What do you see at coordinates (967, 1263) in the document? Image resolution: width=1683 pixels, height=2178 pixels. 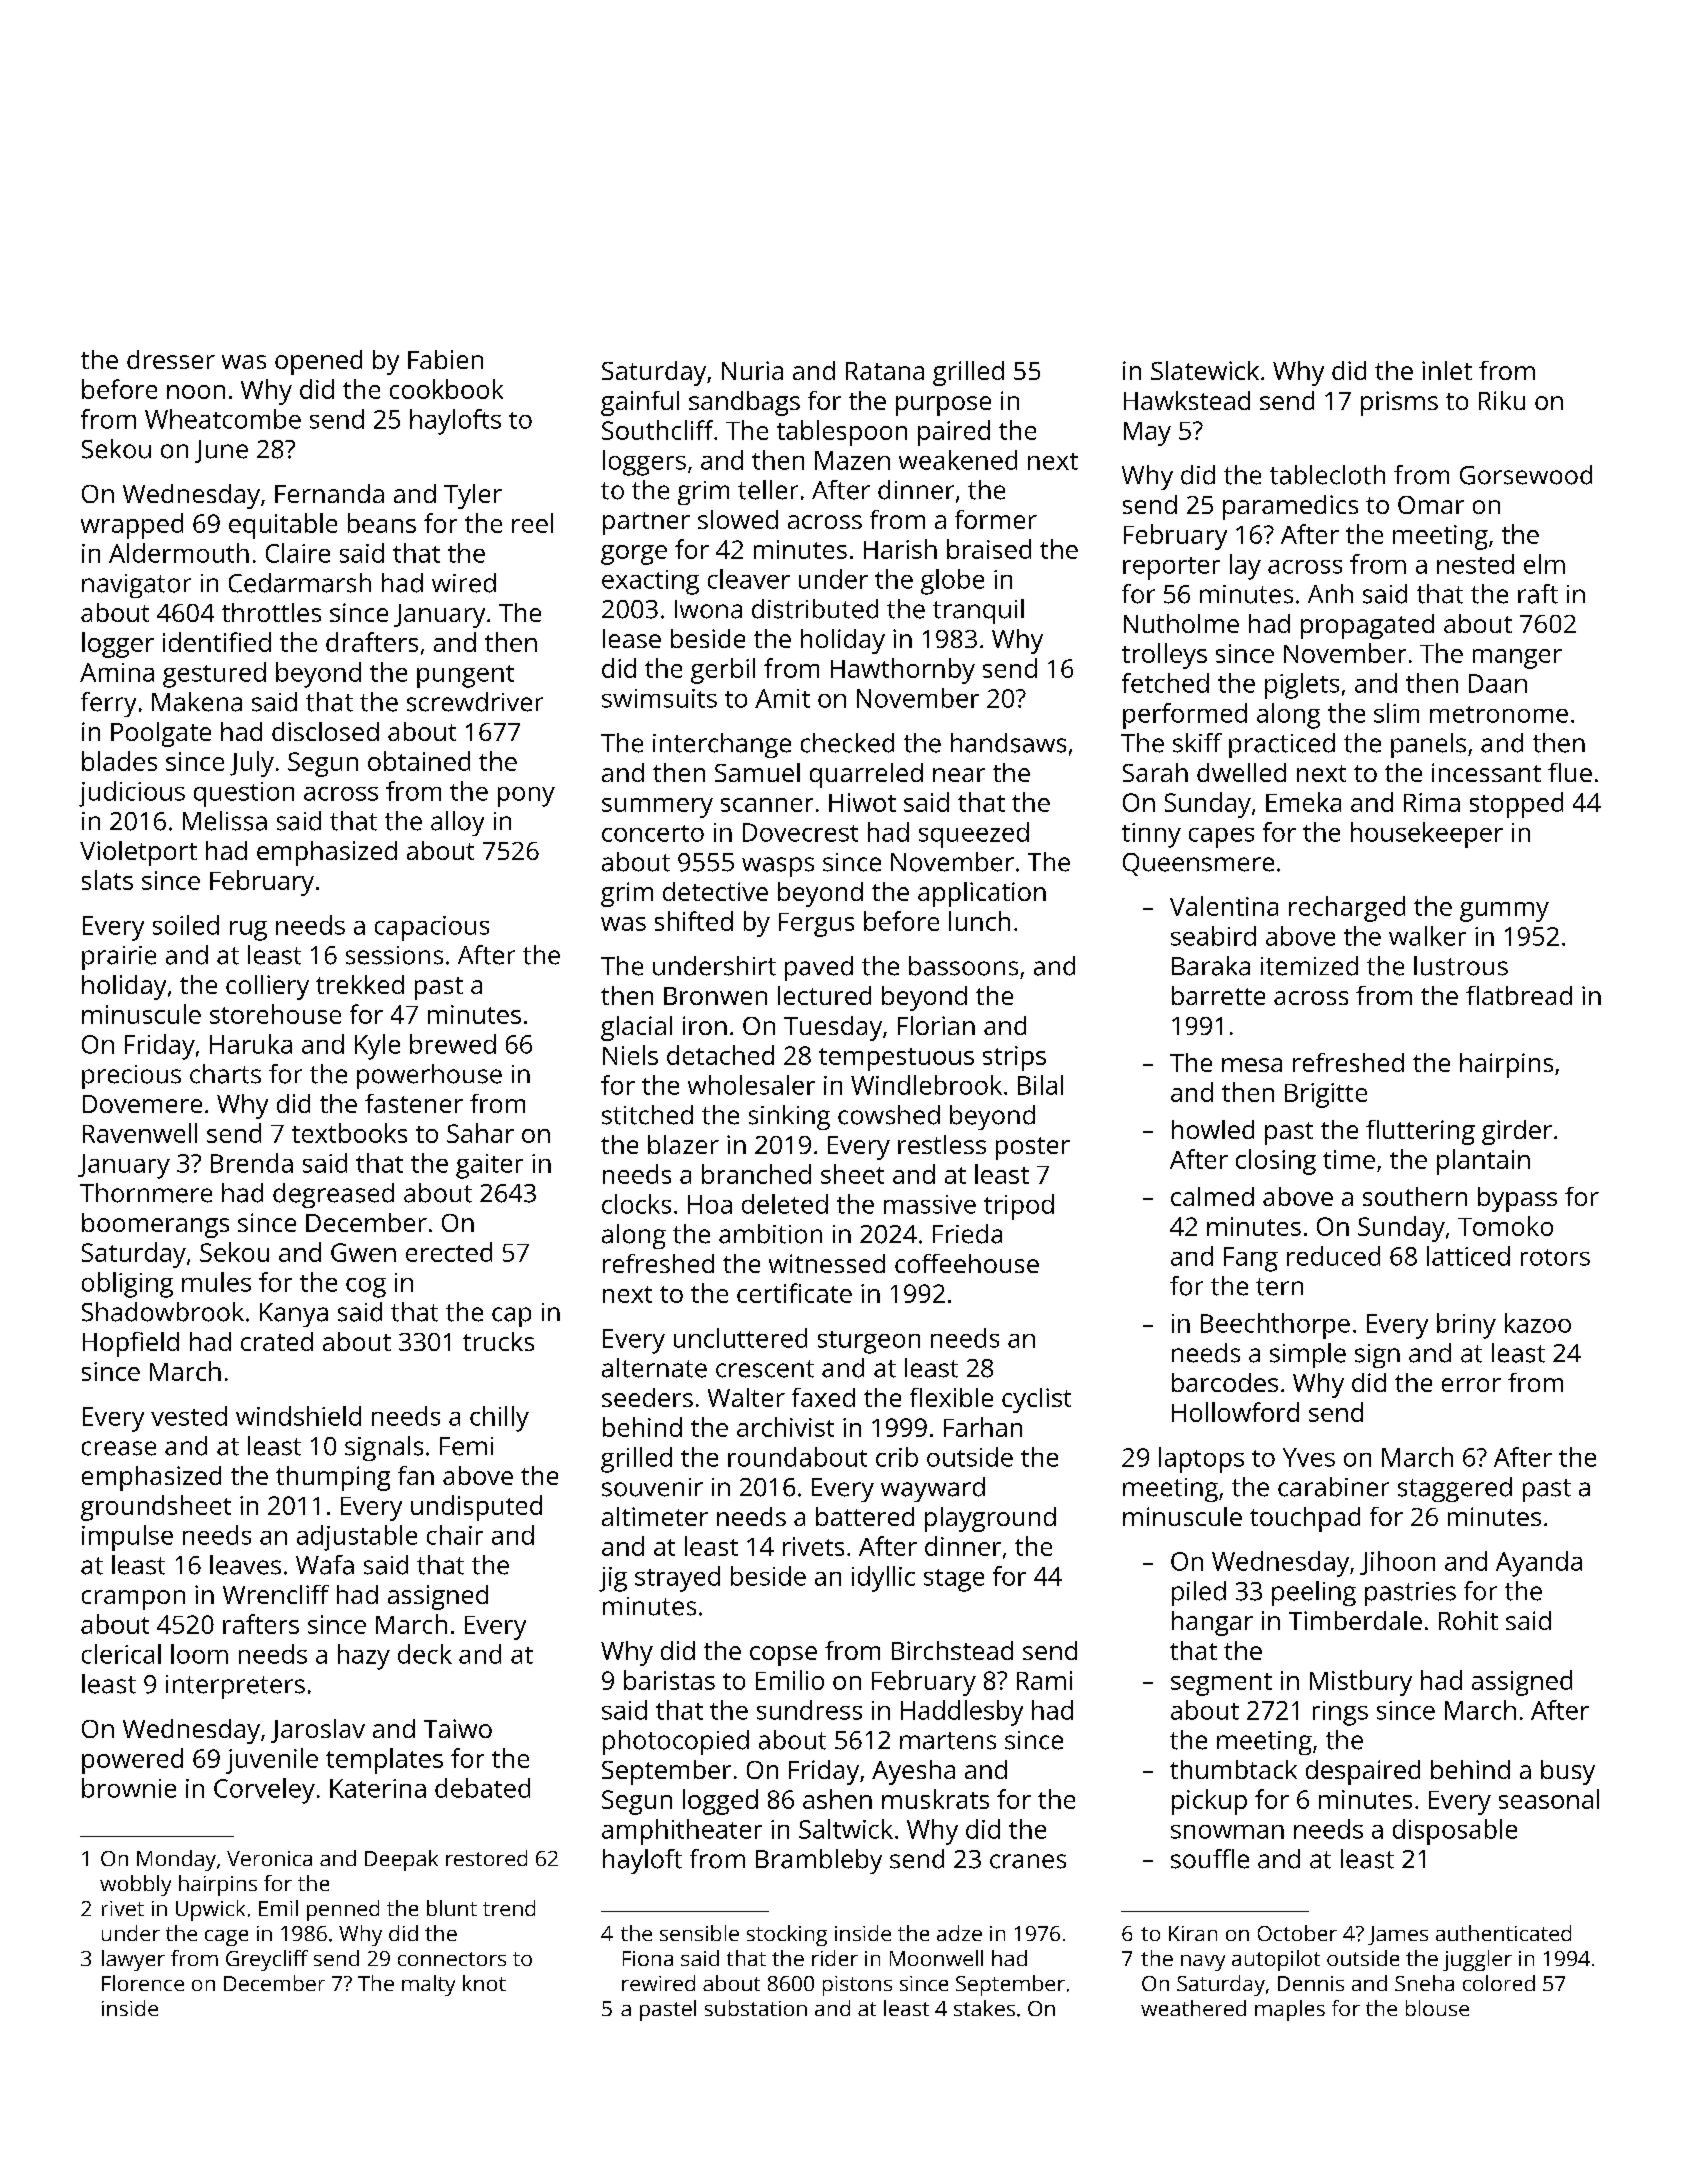 I see `coffeehouse` at bounding box center [967, 1263].
